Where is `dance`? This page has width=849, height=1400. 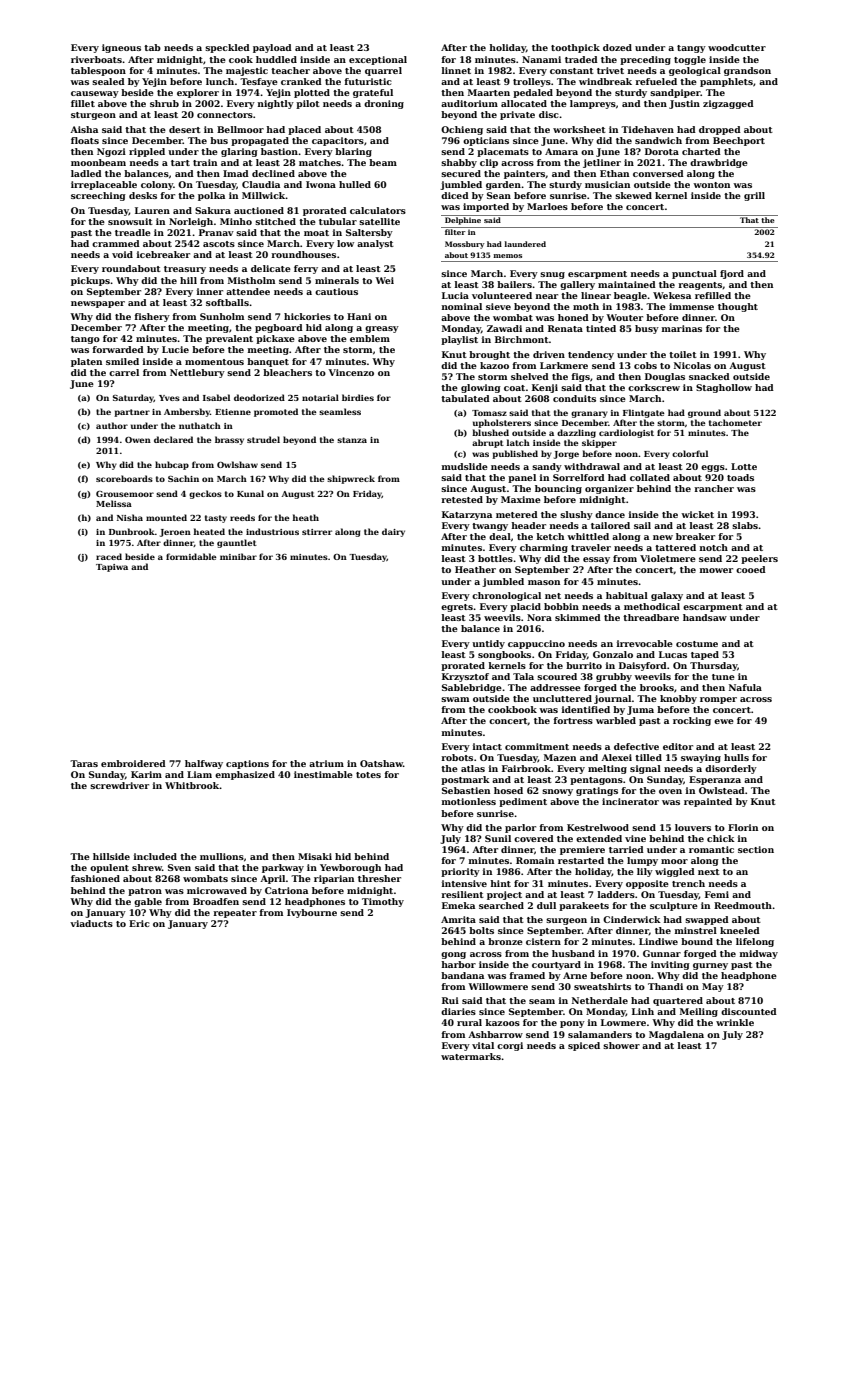 dance is located at coordinates (610, 514).
